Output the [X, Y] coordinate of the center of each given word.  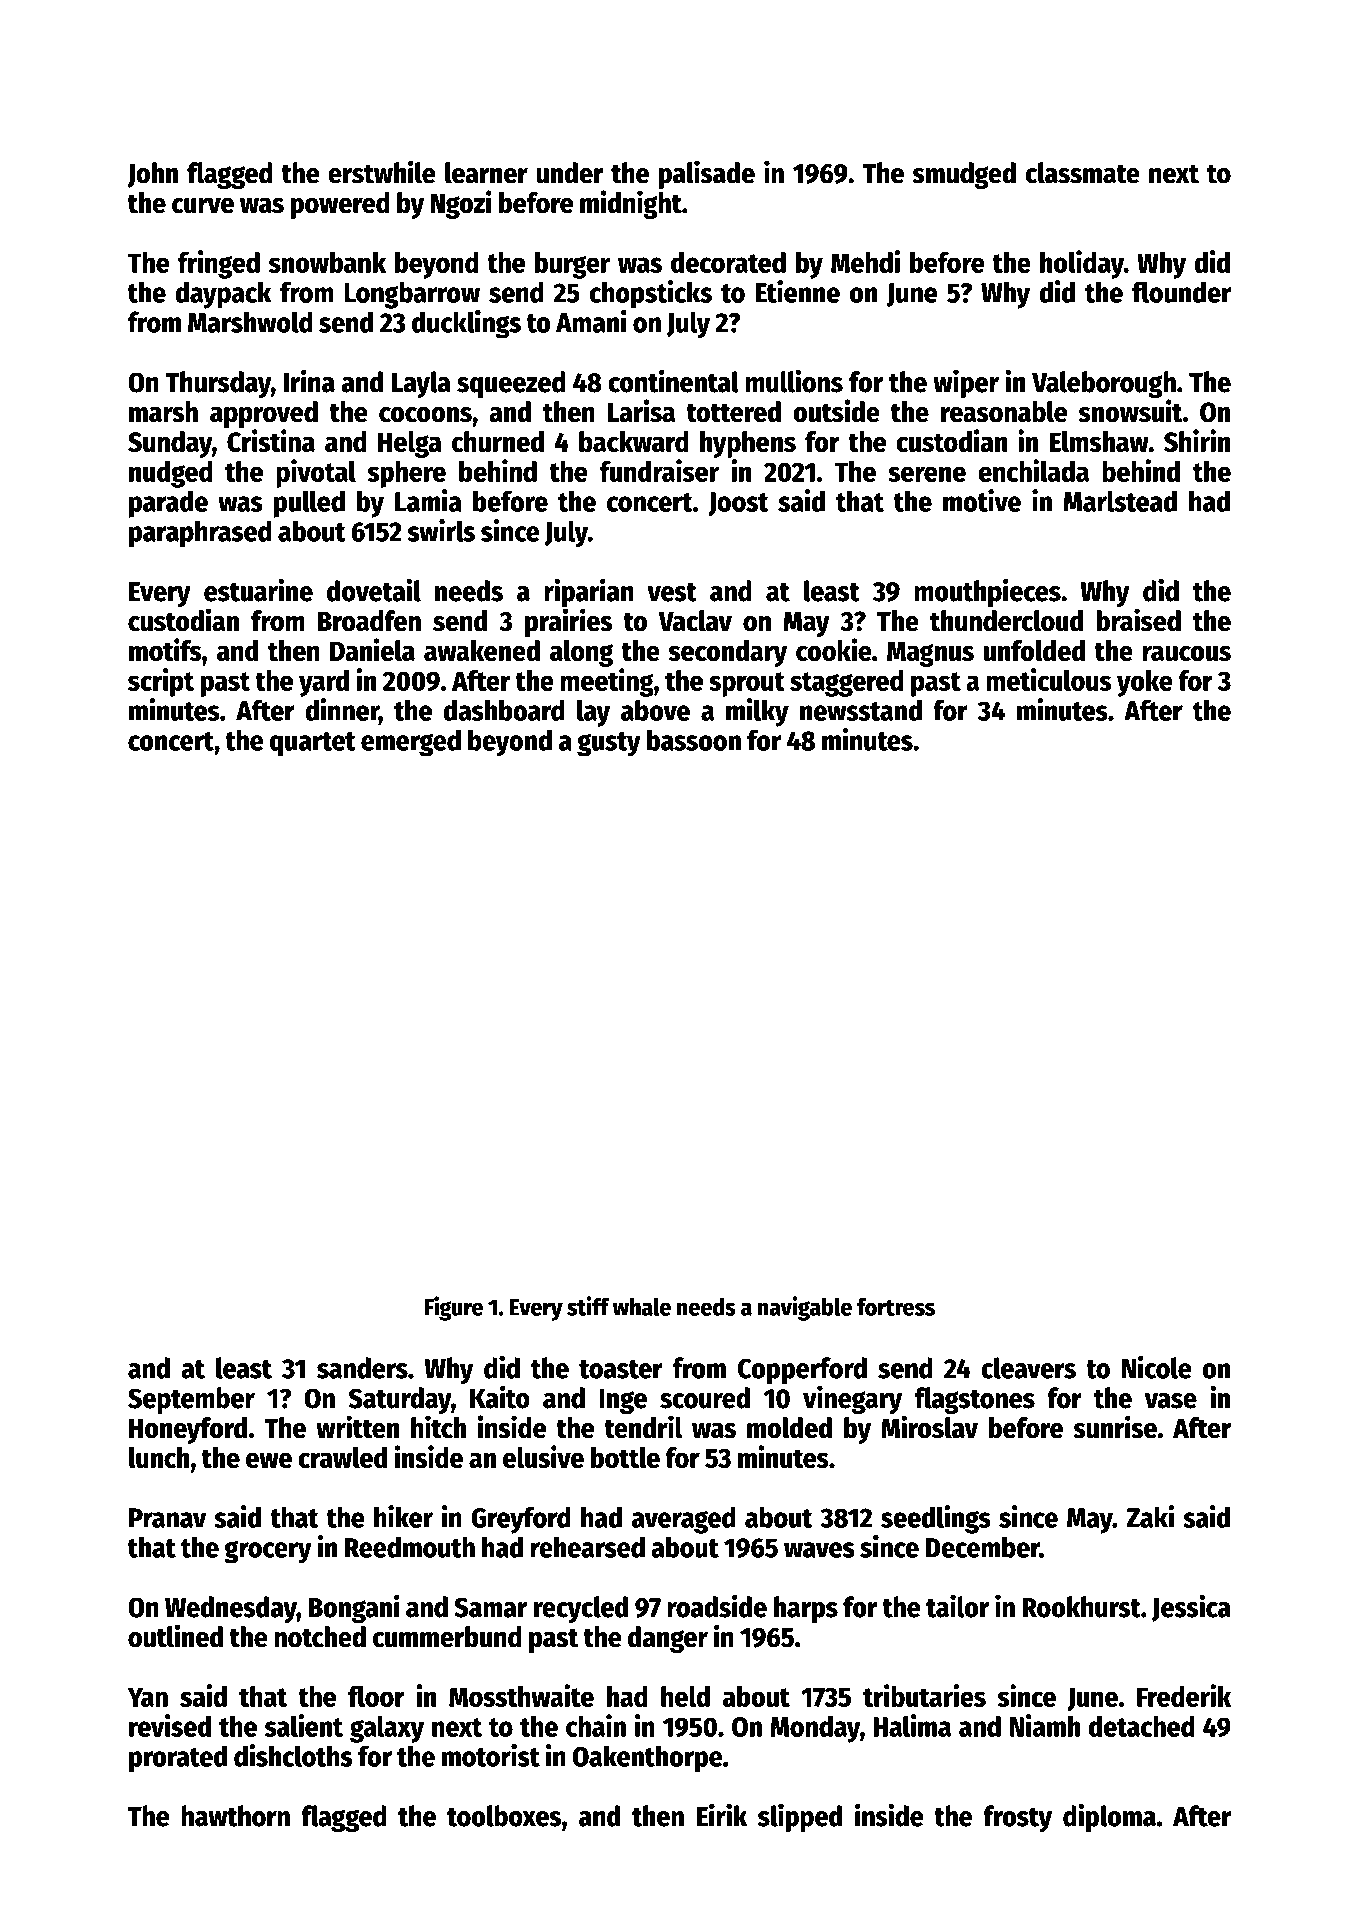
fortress [896, 1307]
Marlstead [1120, 501]
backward [634, 441]
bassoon [694, 740]
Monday [815, 1729]
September [191, 1400]
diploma [1109, 1817]
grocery [268, 1552]
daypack [223, 295]
